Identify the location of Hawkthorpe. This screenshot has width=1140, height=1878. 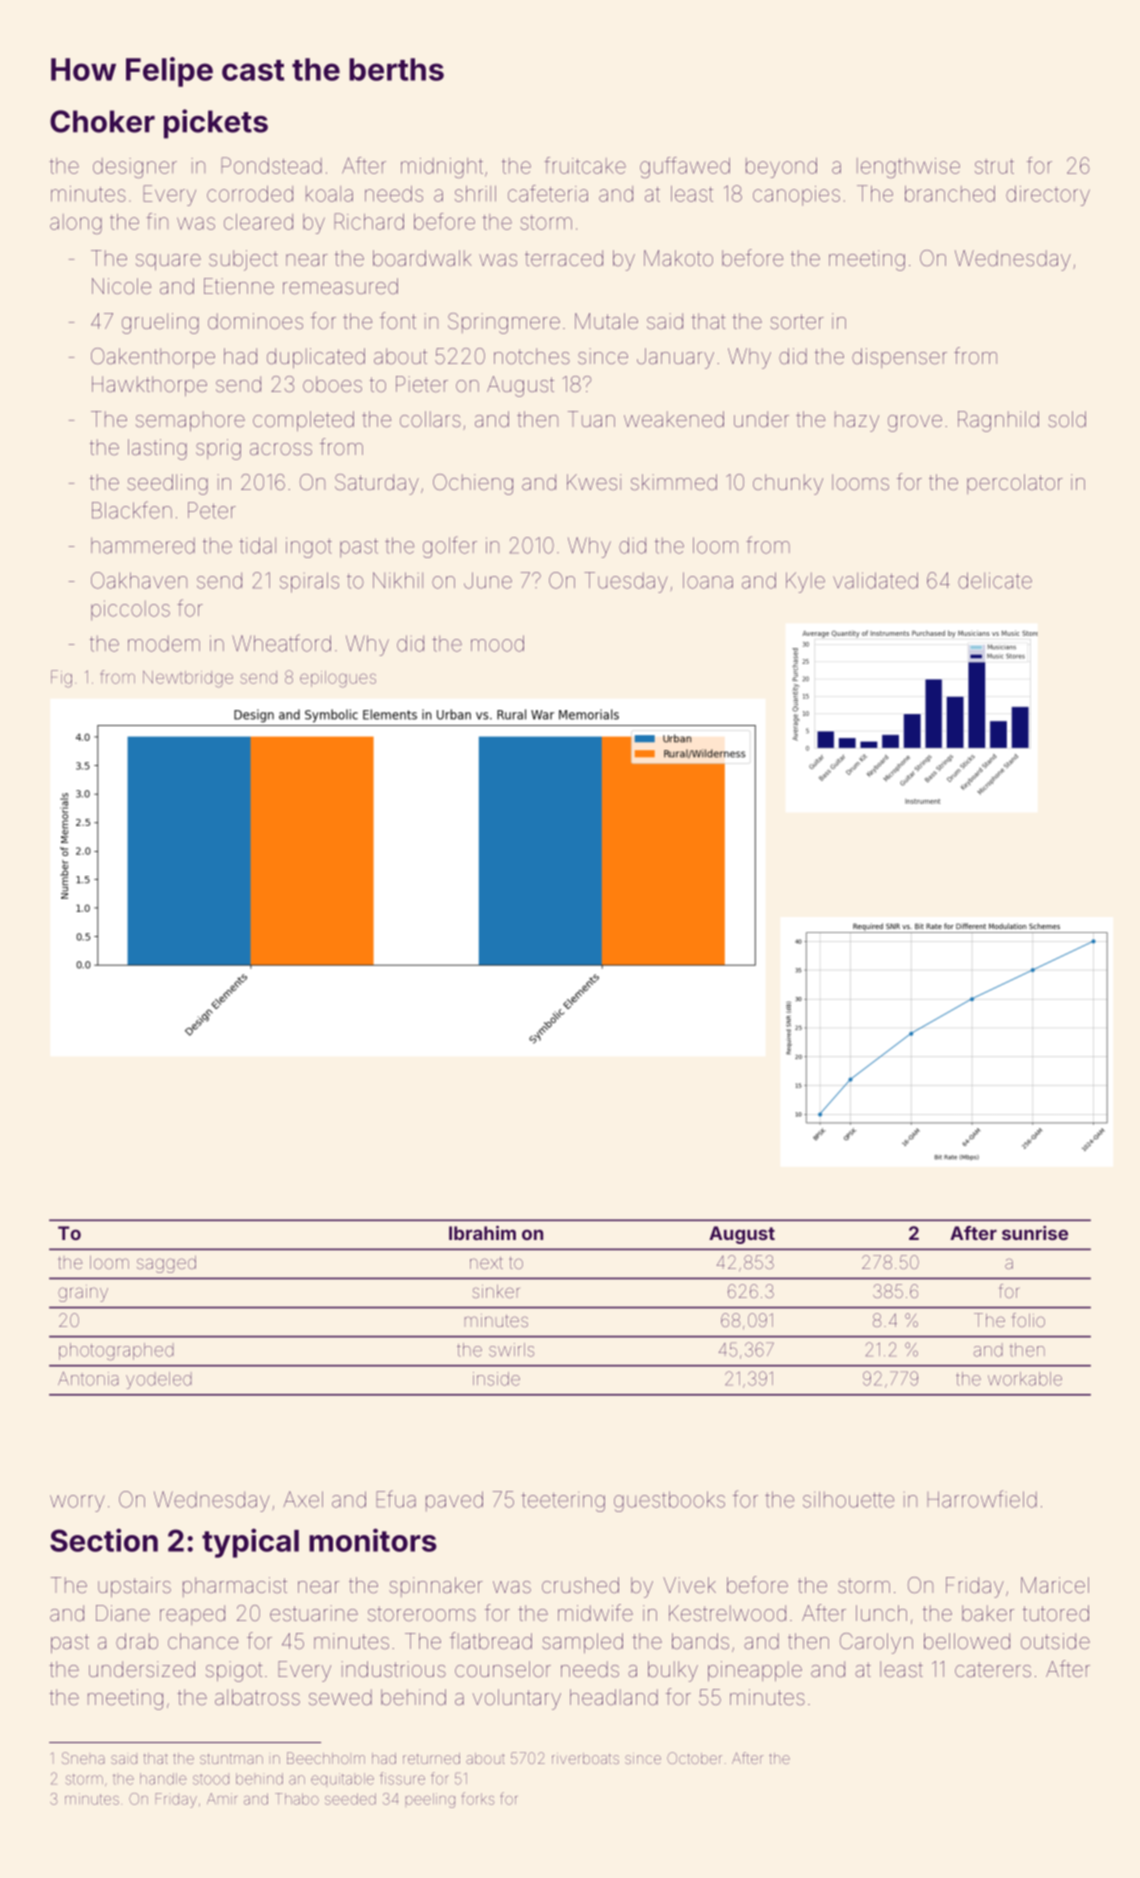
(149, 386).
